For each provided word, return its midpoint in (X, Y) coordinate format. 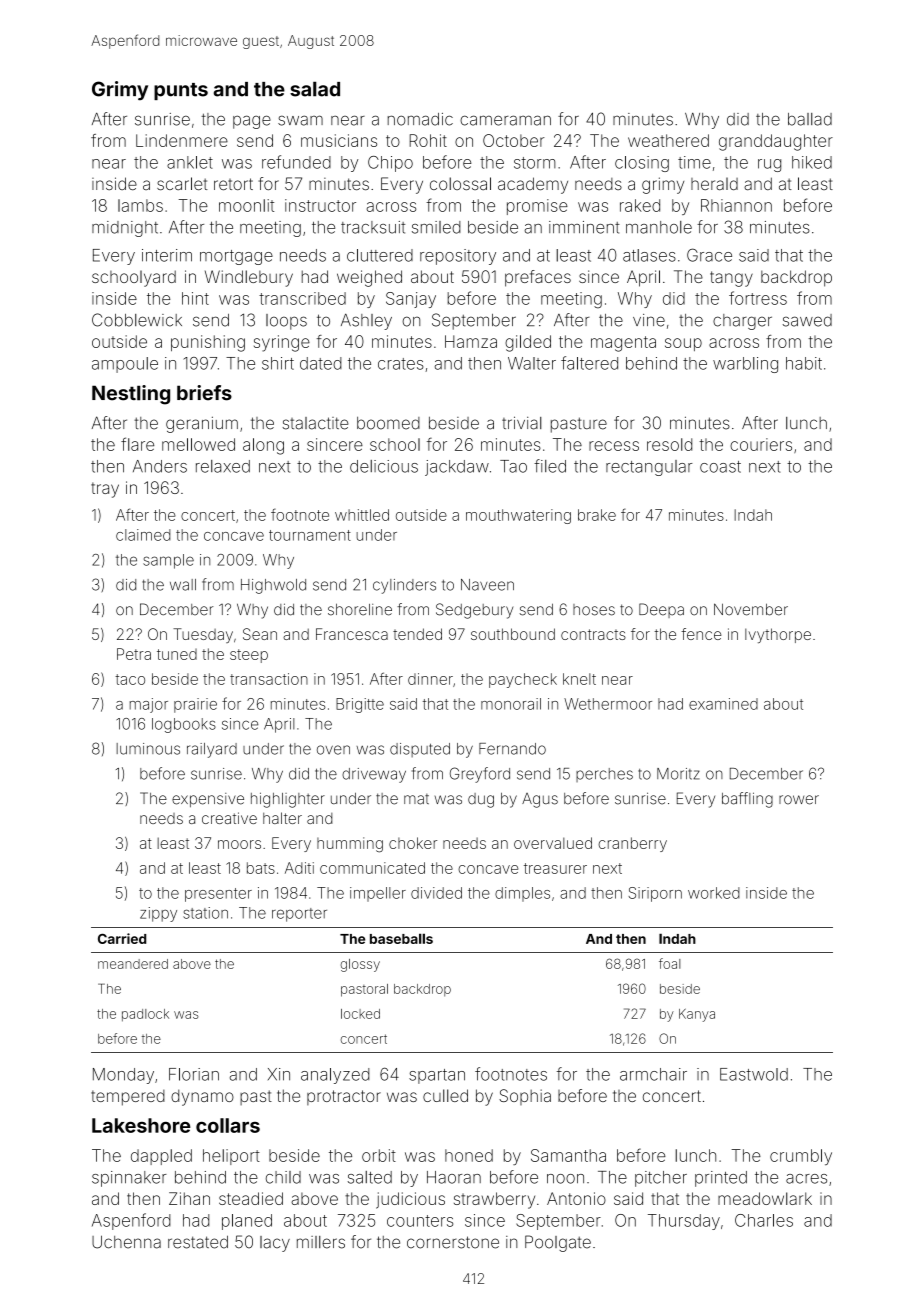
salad (315, 89)
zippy (158, 914)
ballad (810, 119)
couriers (761, 444)
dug (481, 800)
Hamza (471, 341)
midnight (125, 229)
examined (723, 704)
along (263, 446)
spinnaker (129, 1179)
